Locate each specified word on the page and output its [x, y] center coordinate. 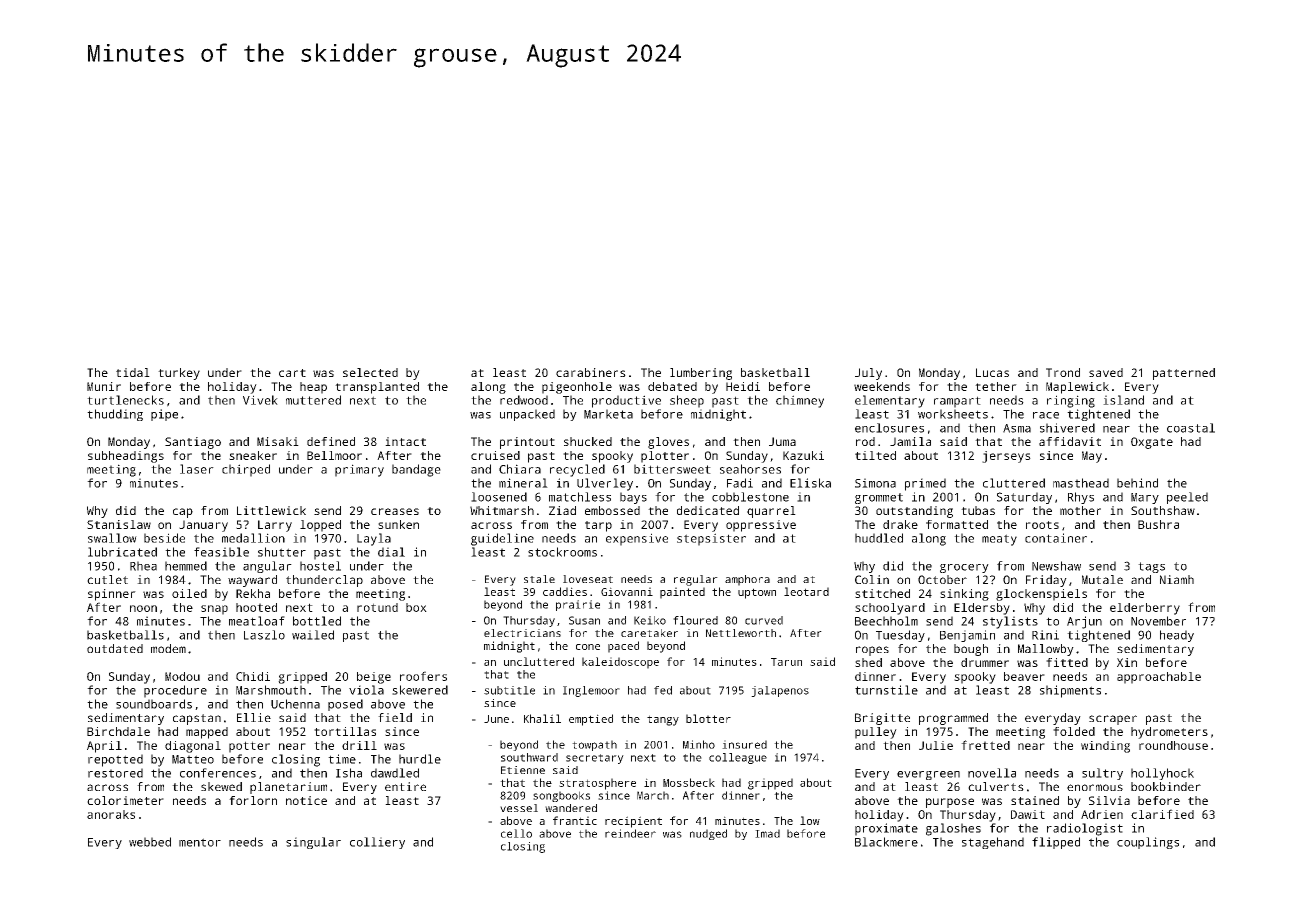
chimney [800, 401]
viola [366, 690]
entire [405, 786]
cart [292, 373]
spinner [112, 595]
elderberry [1145, 609]
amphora [747, 580]
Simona [875, 483]
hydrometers [1169, 733]
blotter [708, 718]
